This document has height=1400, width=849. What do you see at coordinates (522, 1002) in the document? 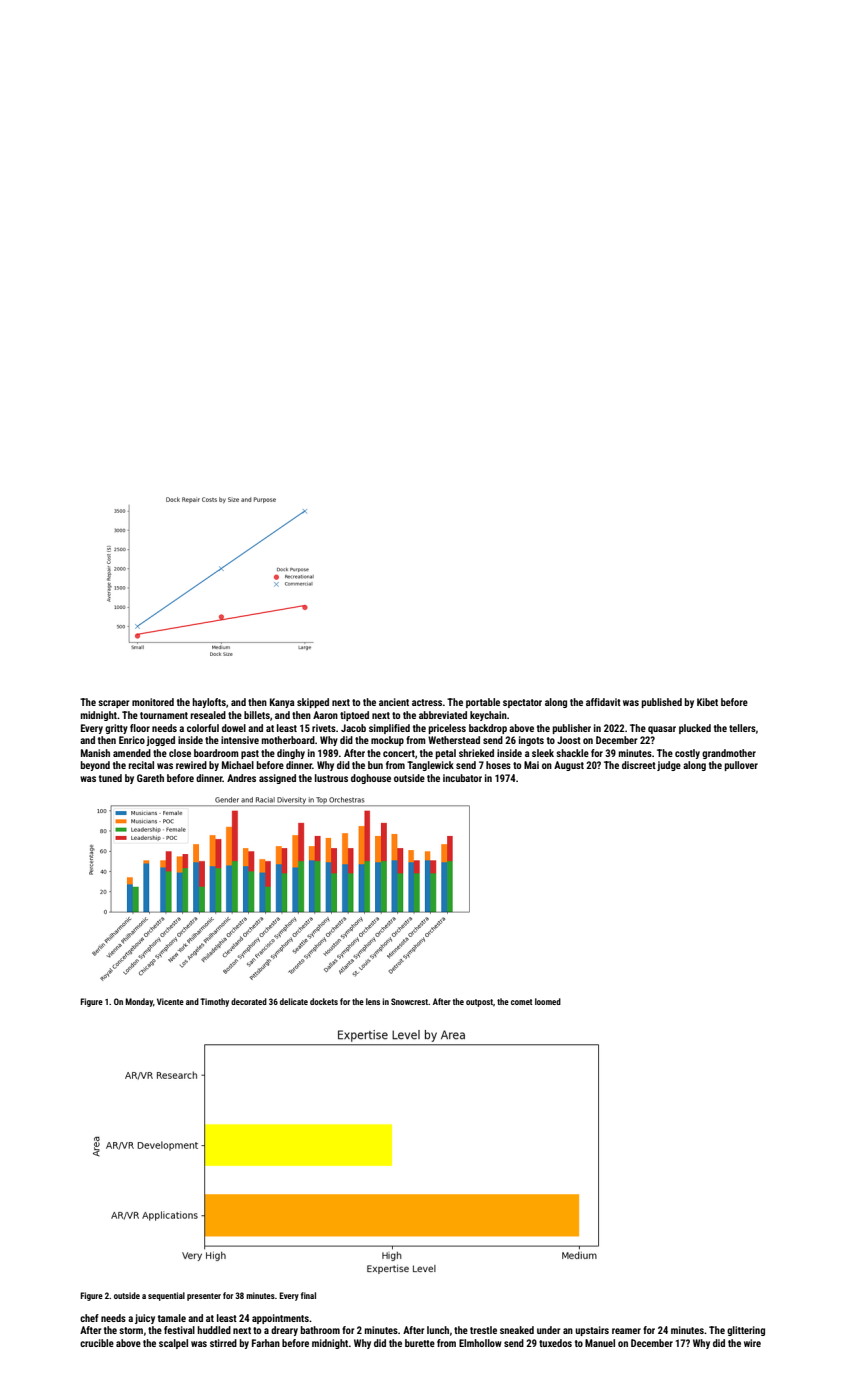
I see `comet` at bounding box center [522, 1002].
